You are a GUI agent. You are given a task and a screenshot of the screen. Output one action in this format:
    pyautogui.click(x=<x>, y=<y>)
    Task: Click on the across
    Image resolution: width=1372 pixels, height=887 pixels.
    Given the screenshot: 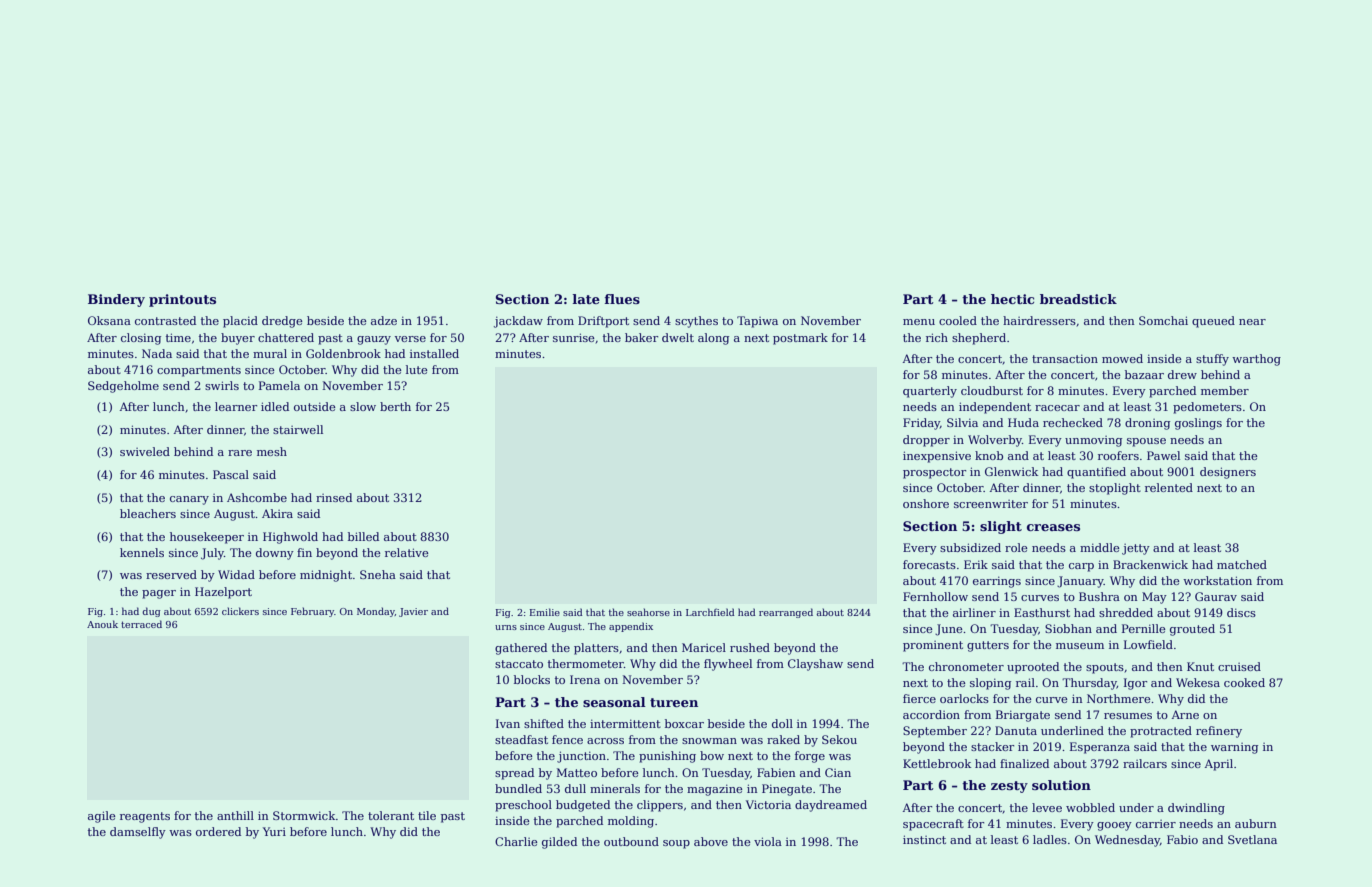 What is the action you would take?
    pyautogui.click(x=605, y=741)
